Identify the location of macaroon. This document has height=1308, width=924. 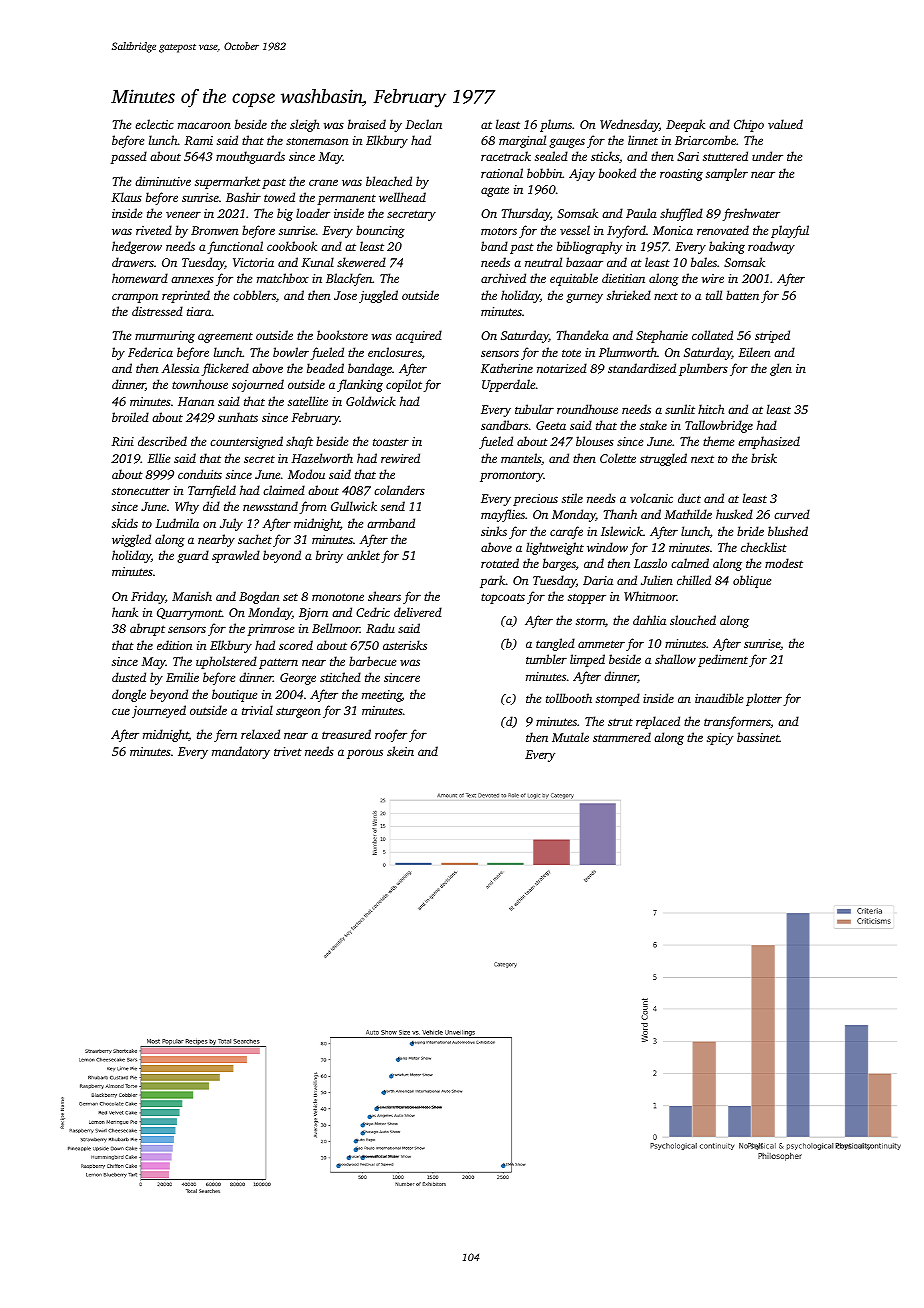
(204, 125).
